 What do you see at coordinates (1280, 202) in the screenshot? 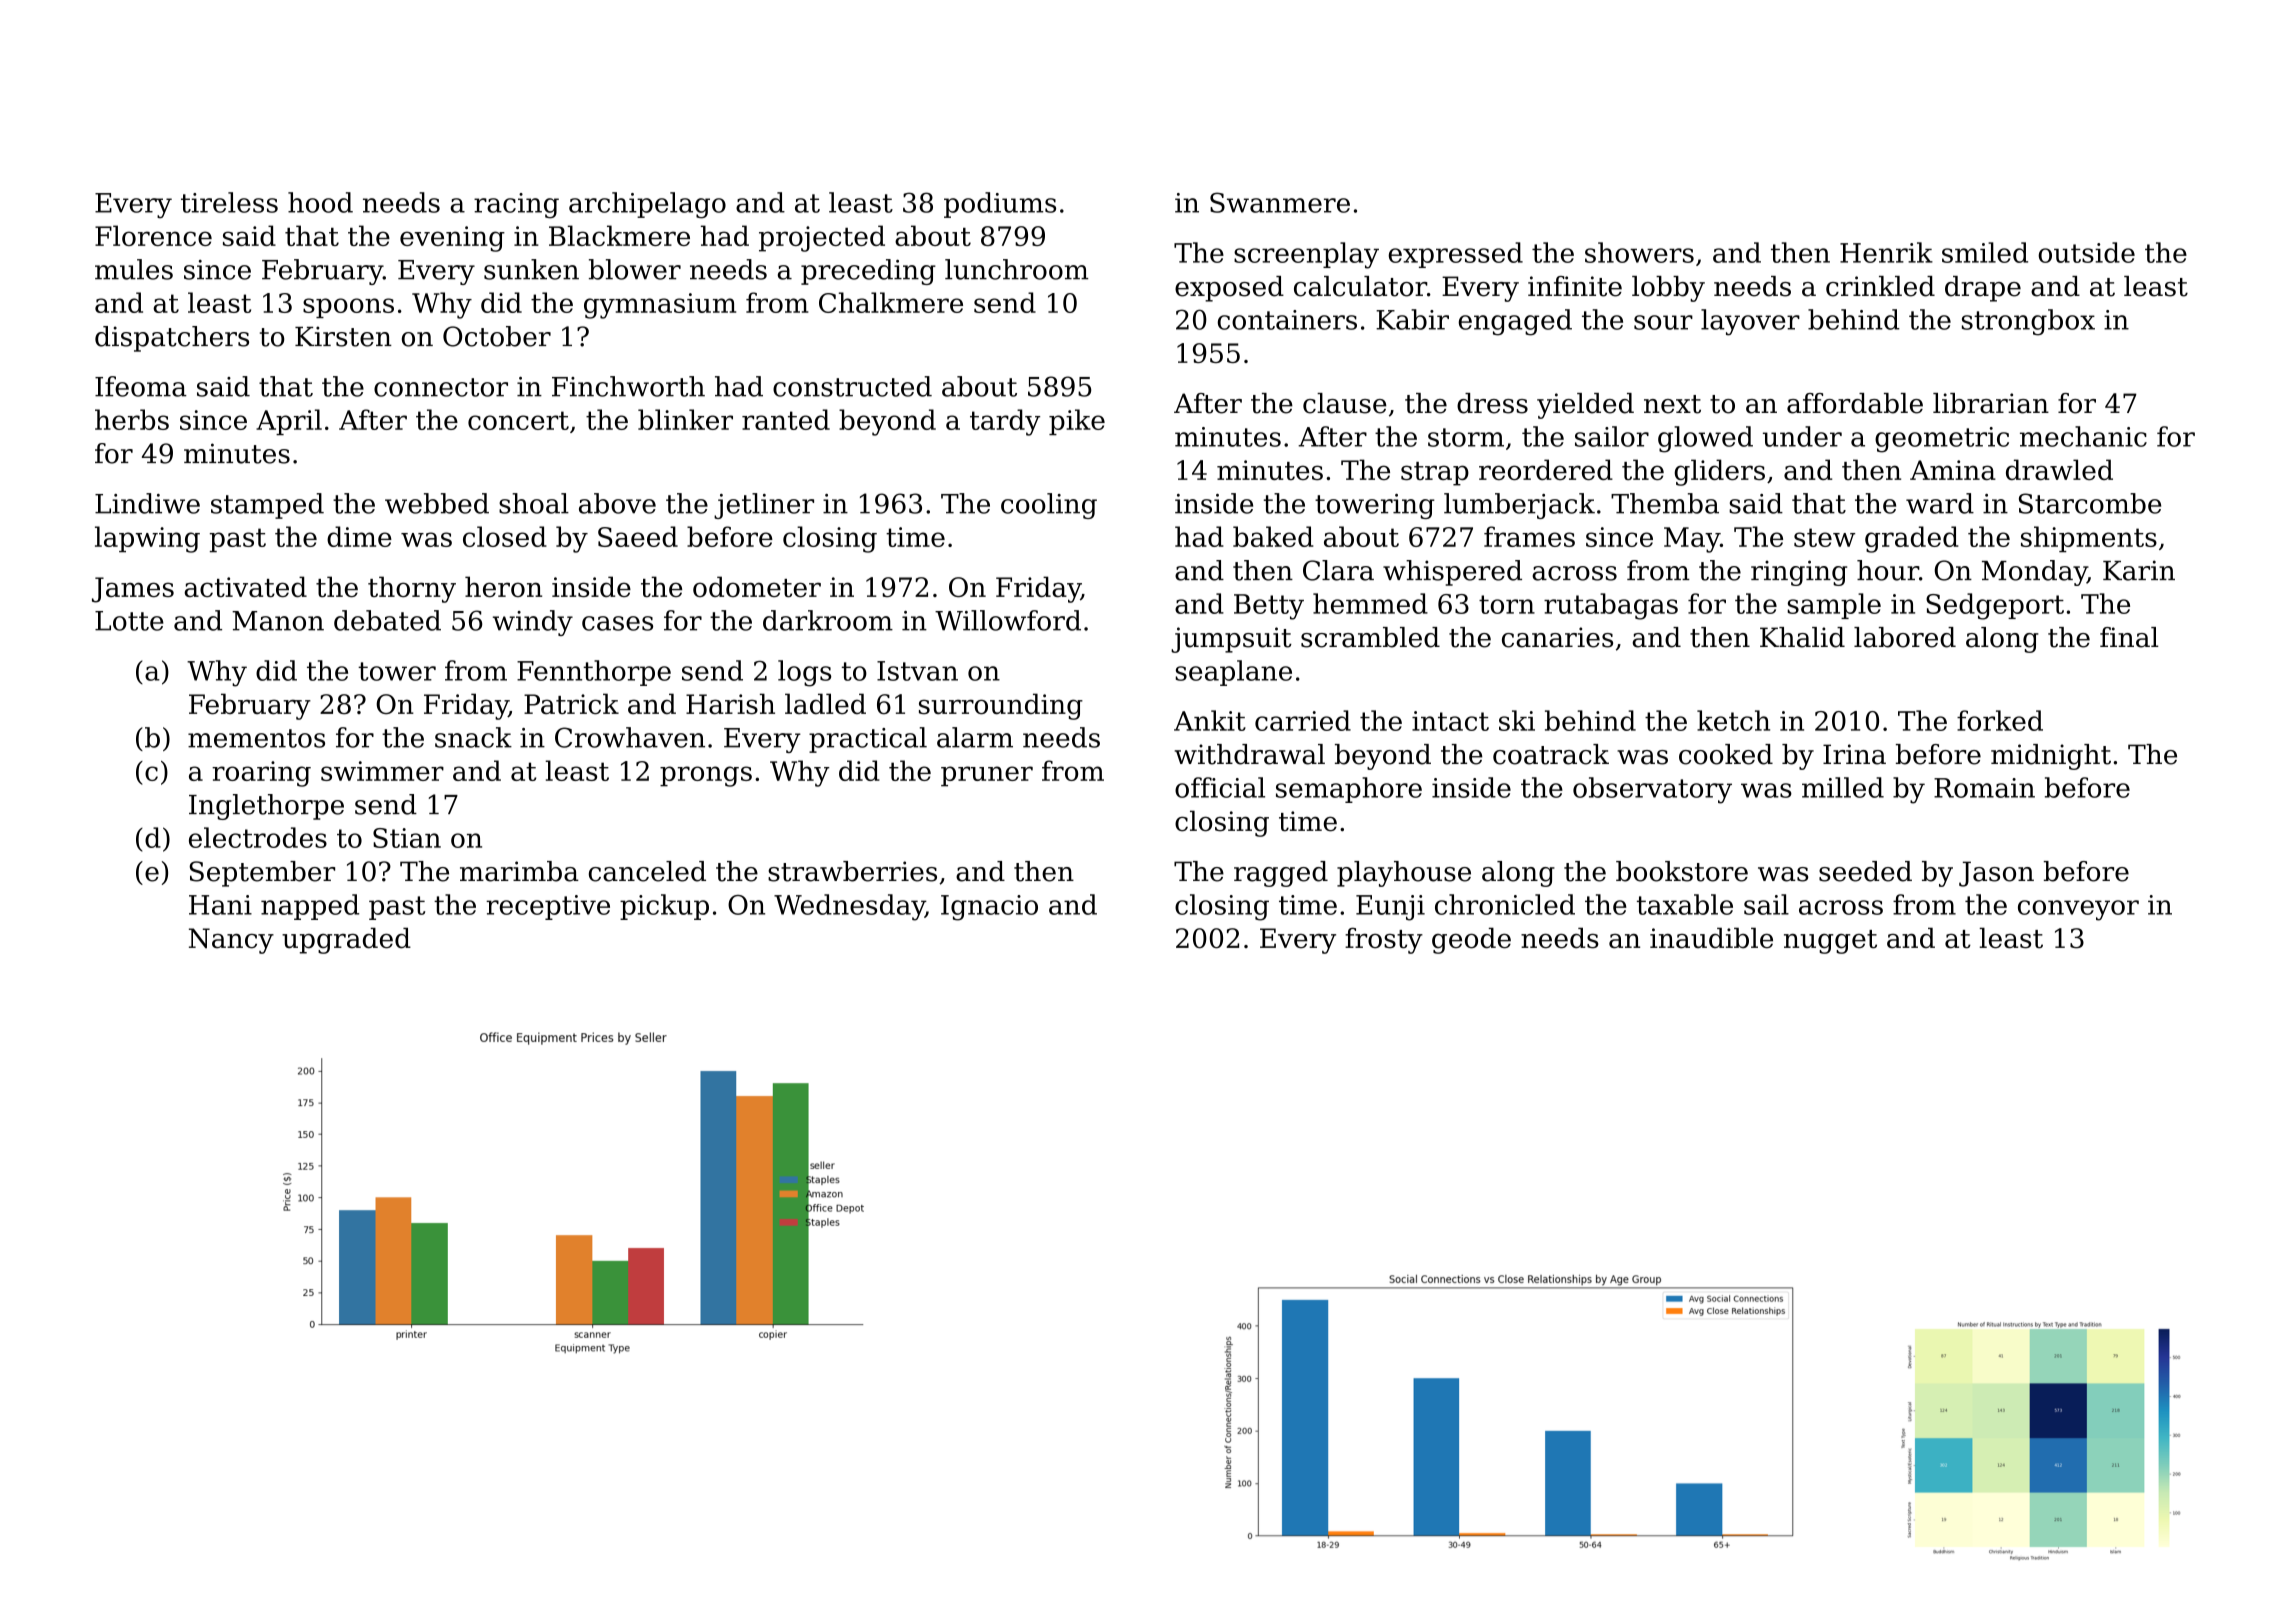
I see `Swanmere` at bounding box center [1280, 202].
